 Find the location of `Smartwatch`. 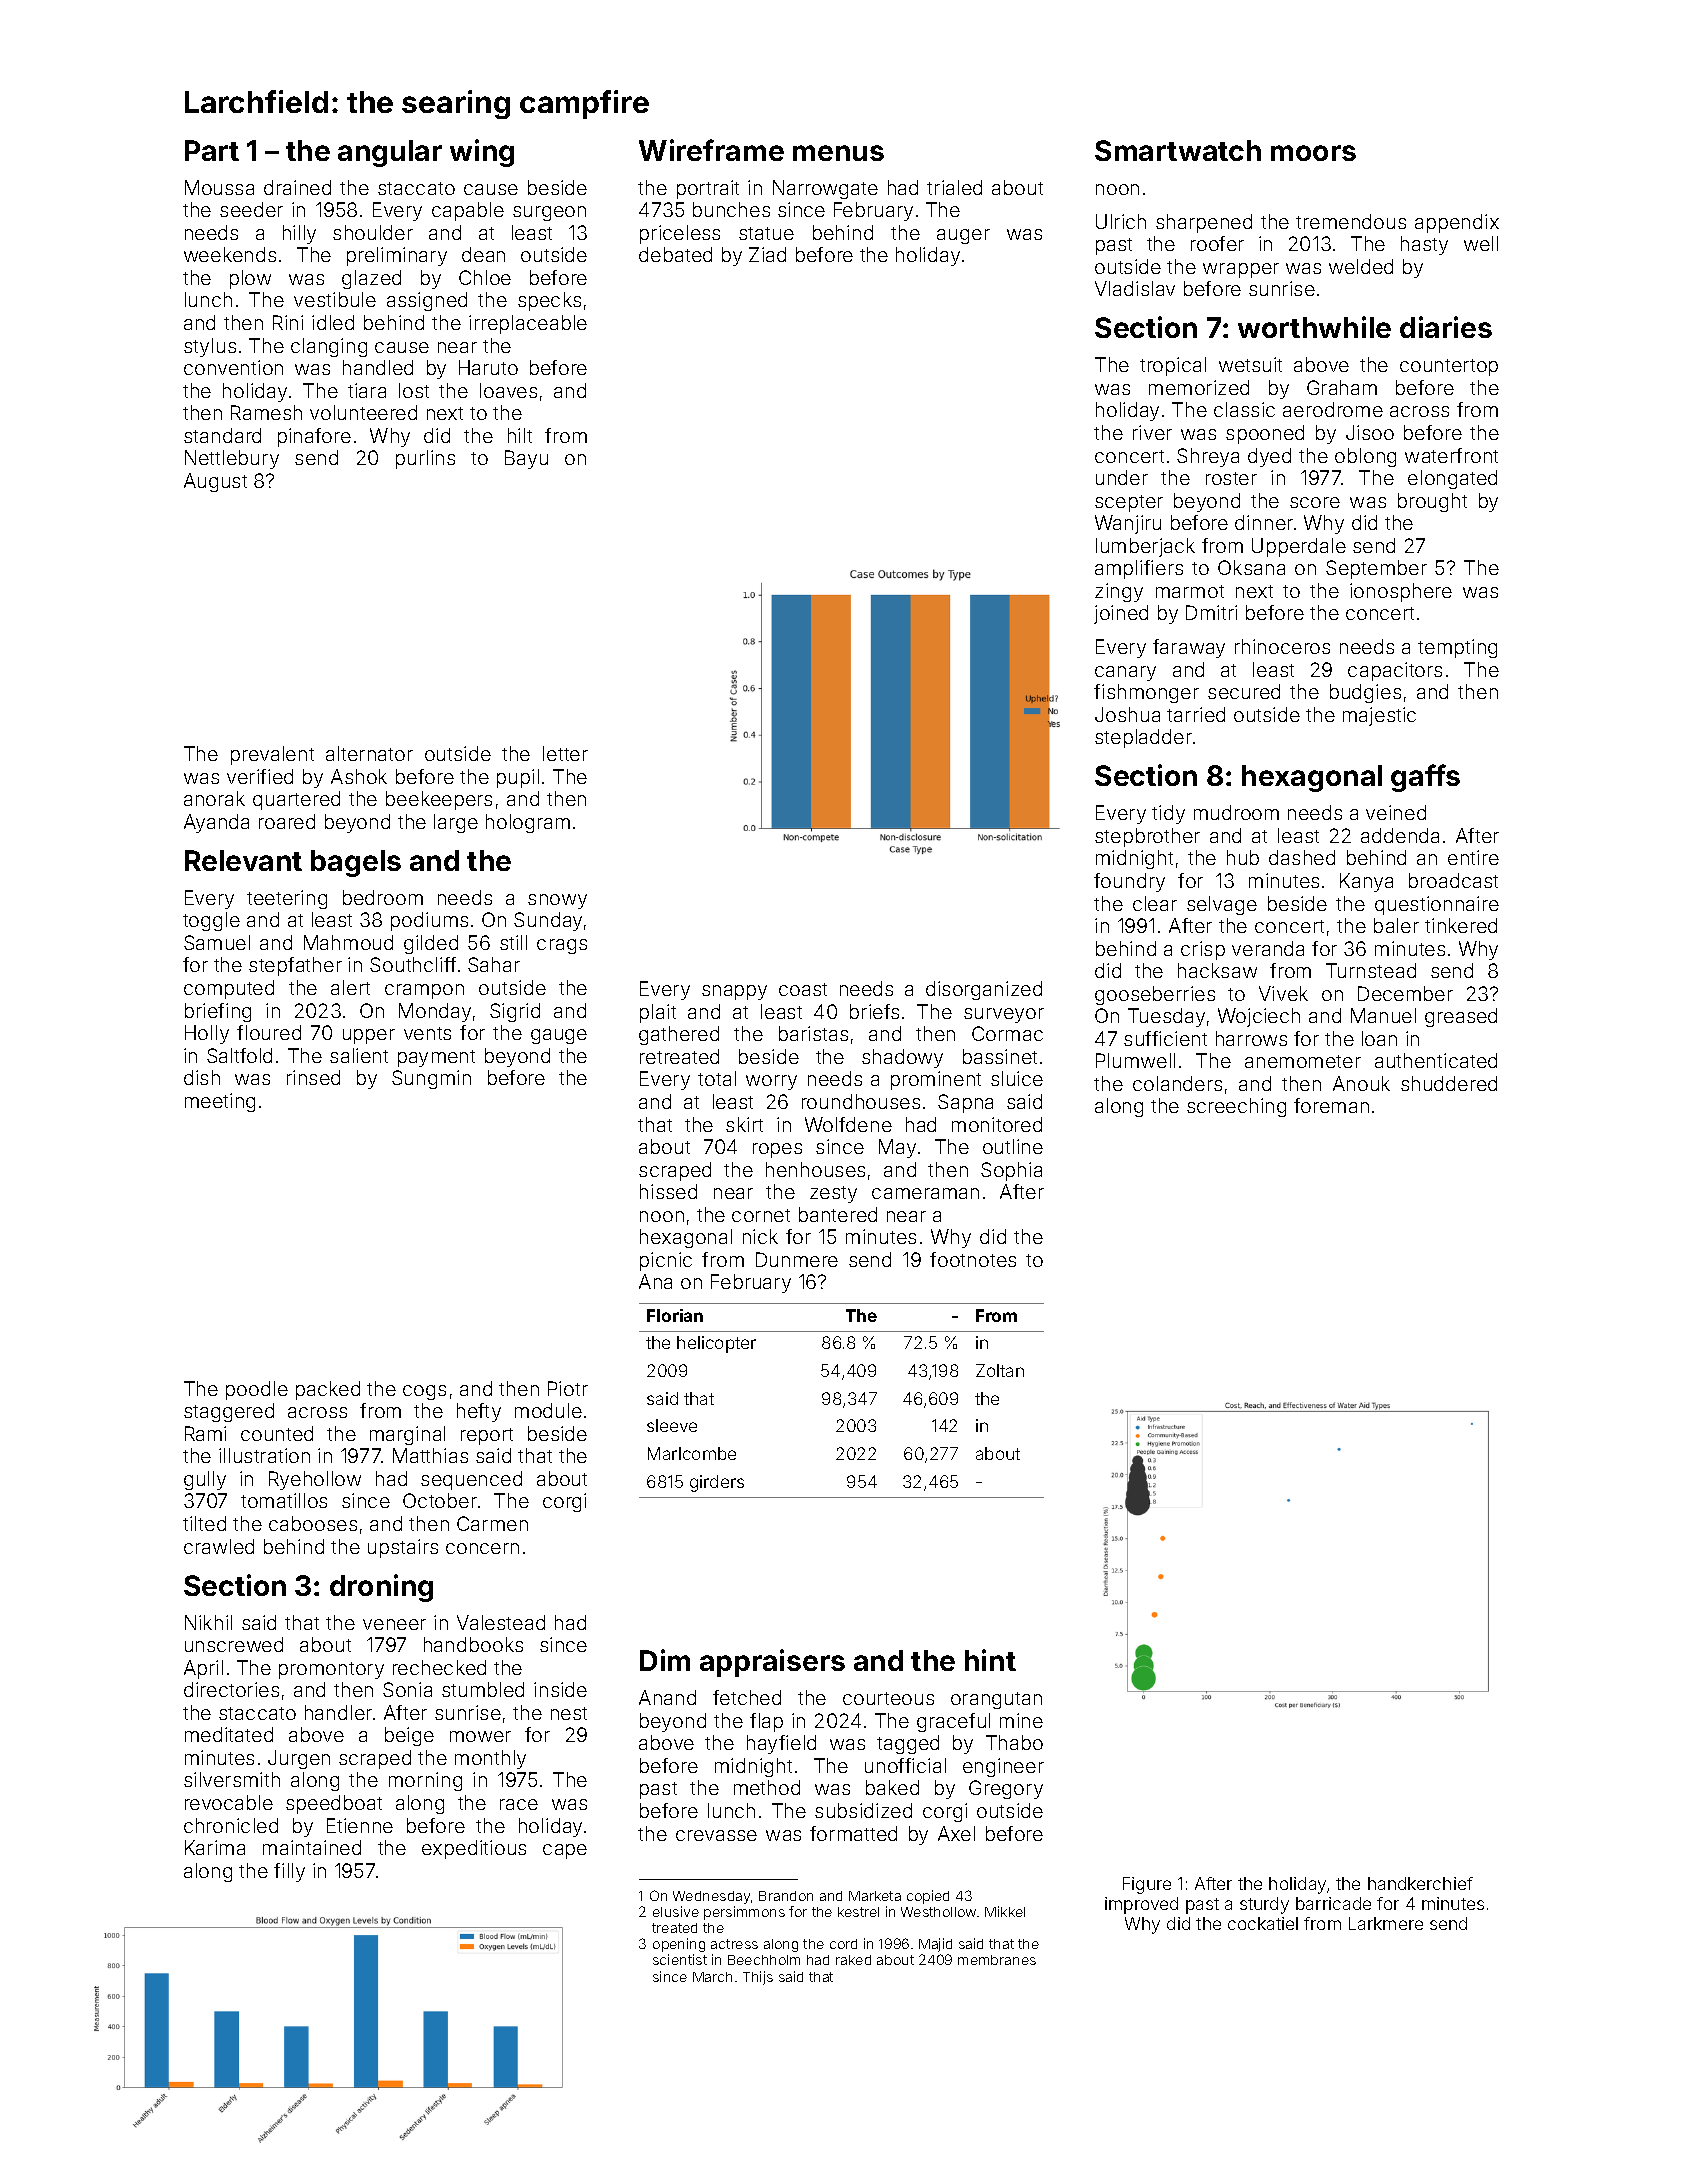

Smartwatch is located at coordinates (1178, 150).
